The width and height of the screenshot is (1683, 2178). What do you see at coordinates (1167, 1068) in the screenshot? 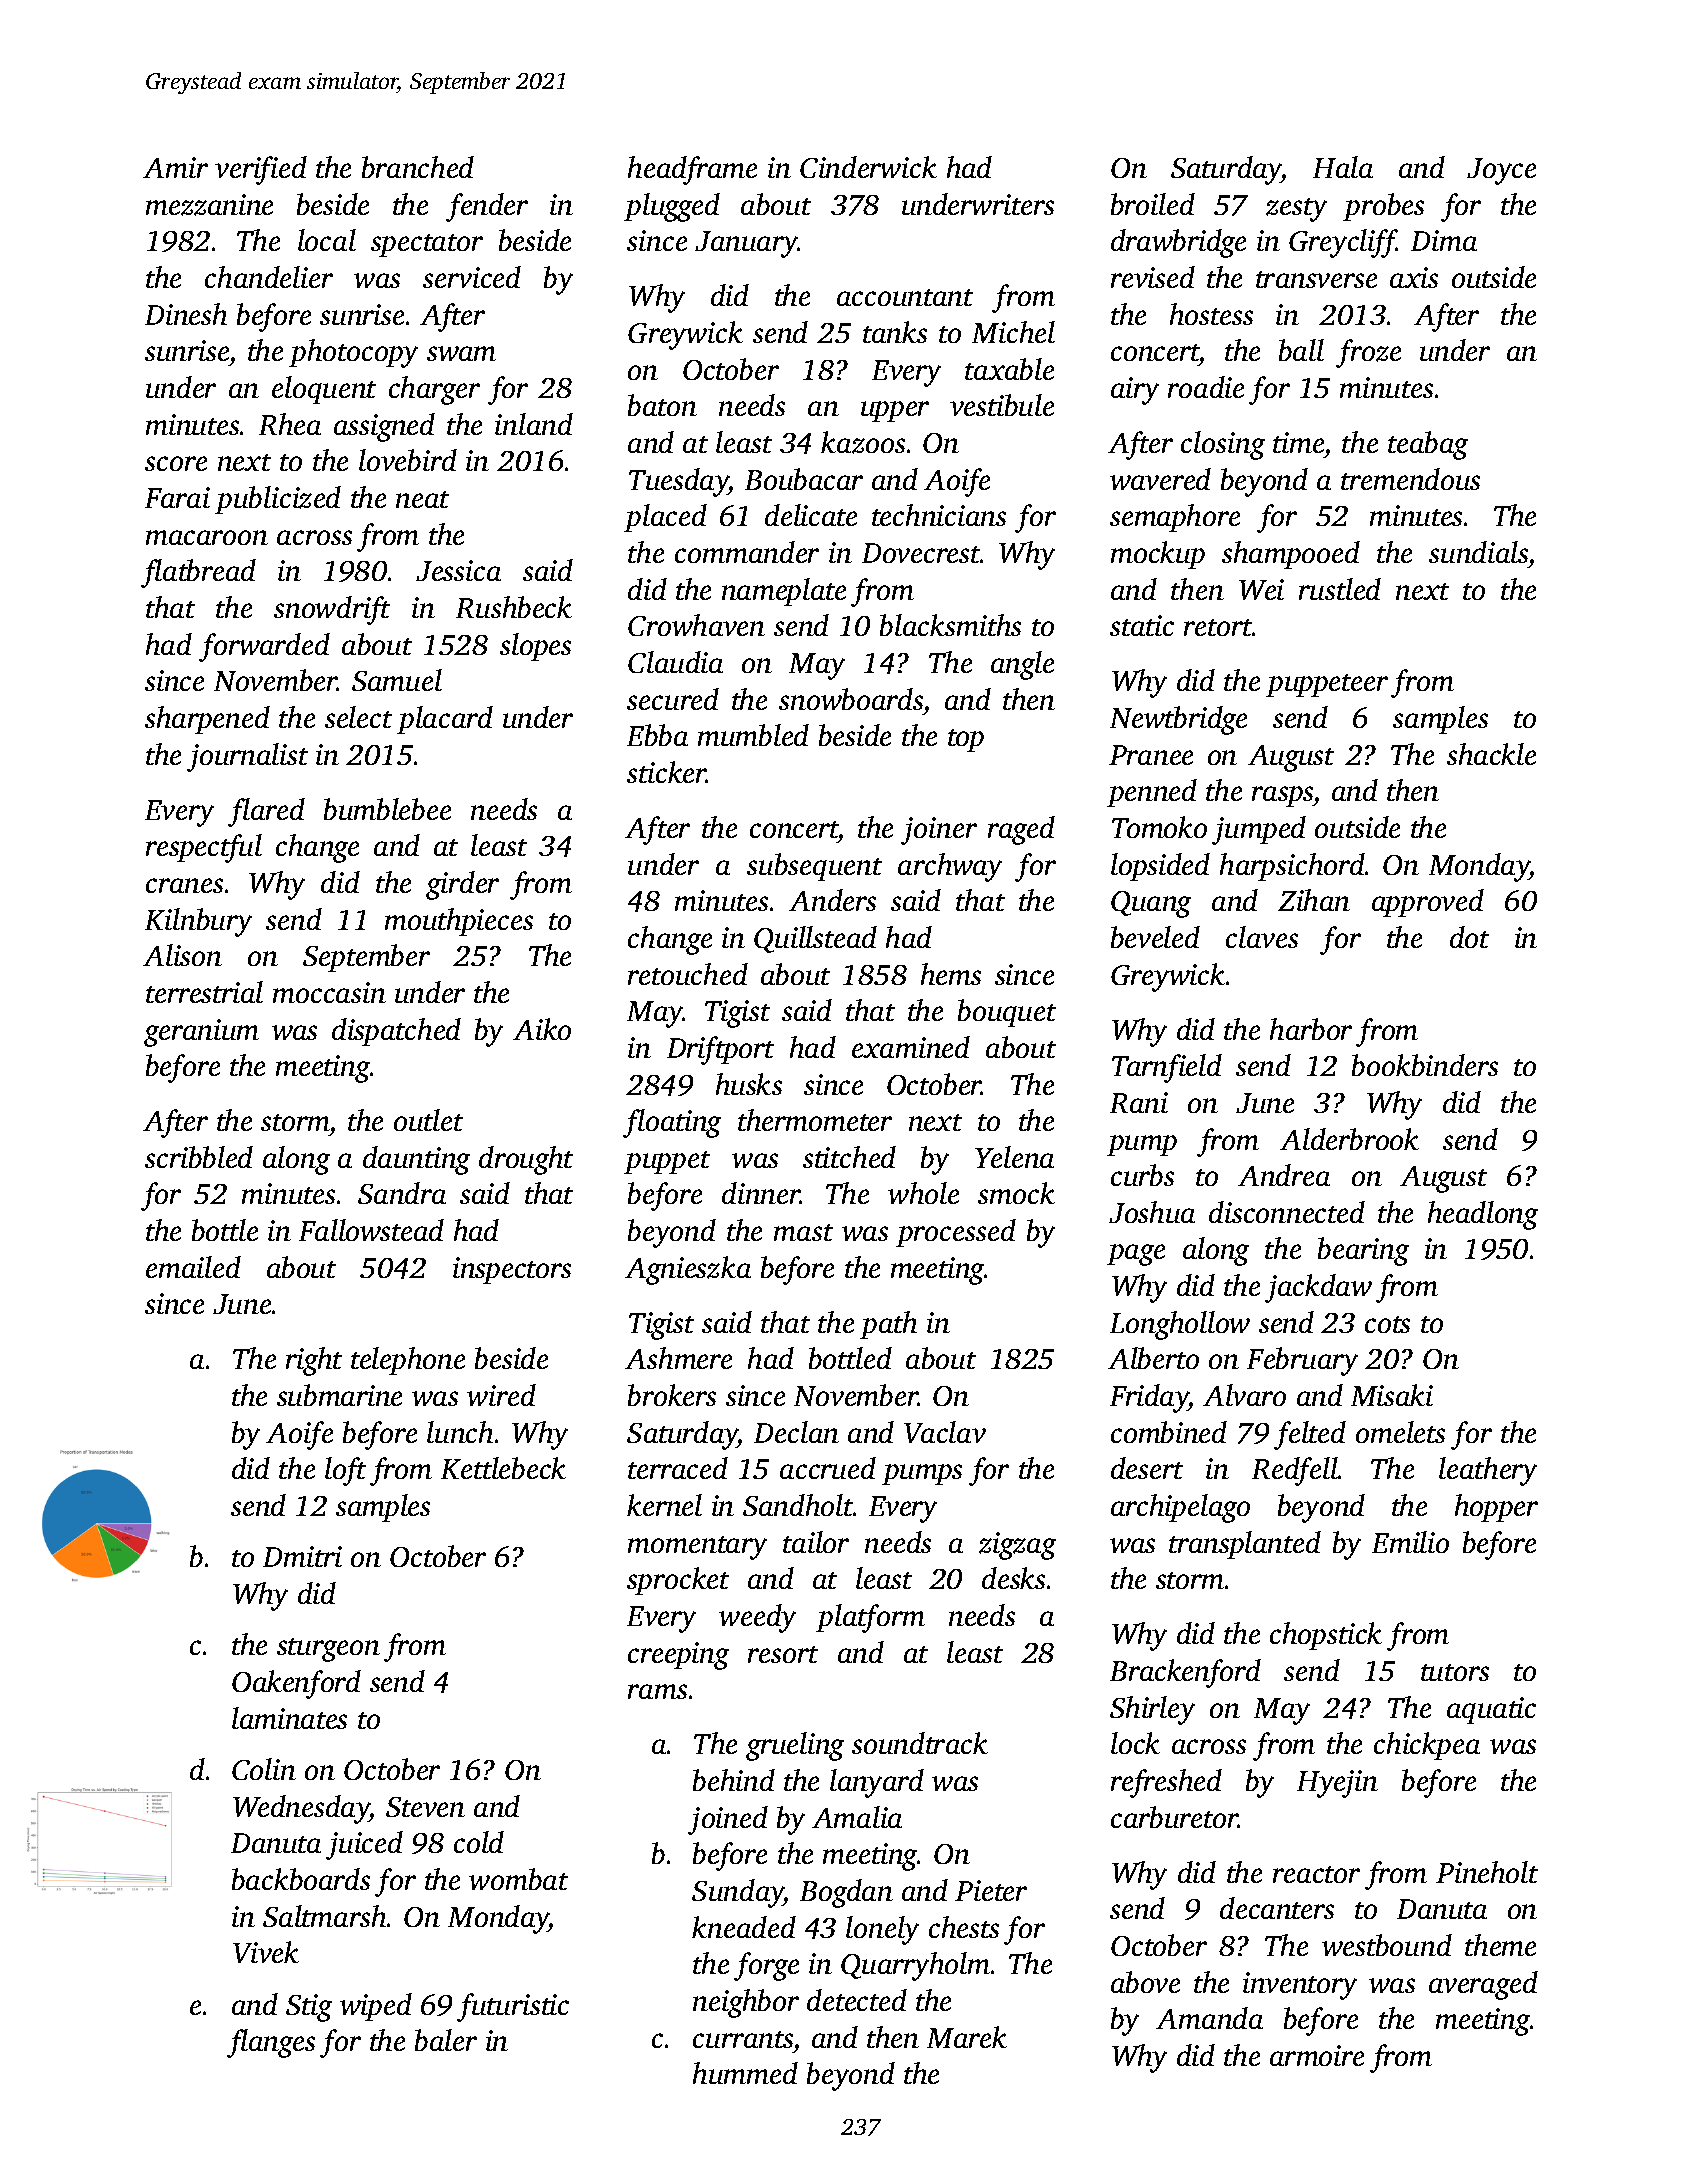
I see `Tarnfield` at bounding box center [1167, 1068].
